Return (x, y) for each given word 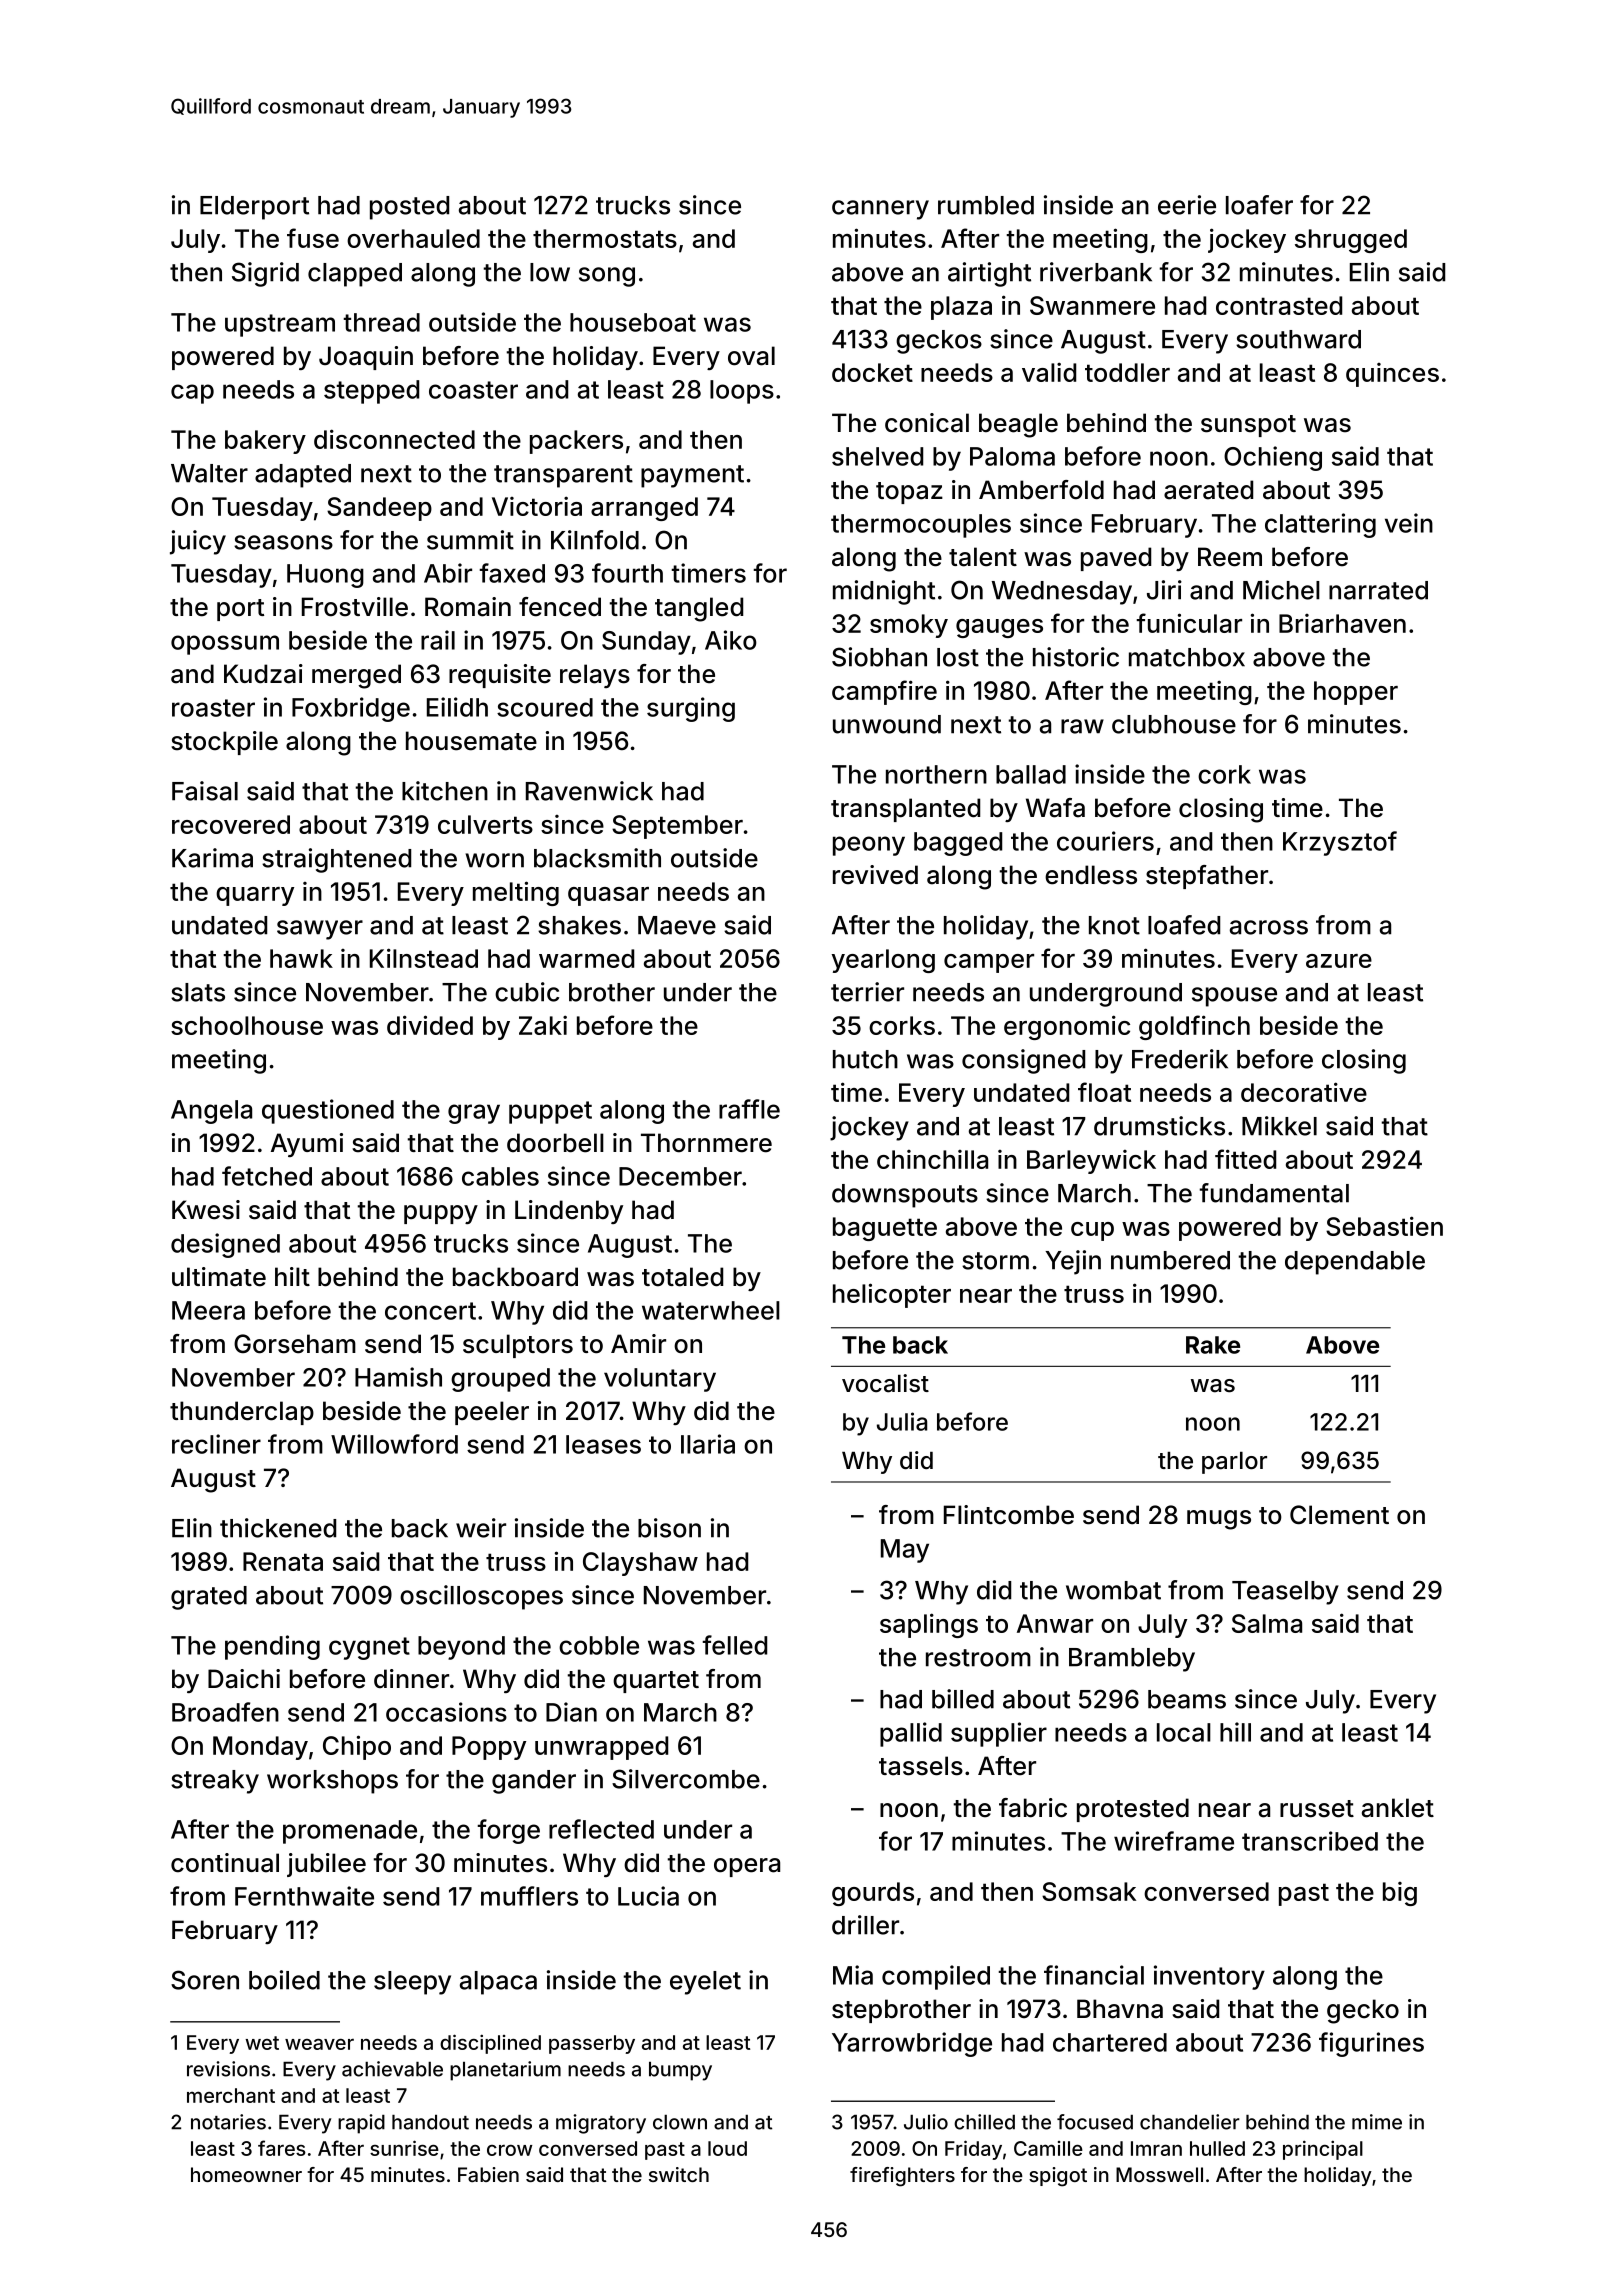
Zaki (543, 1025)
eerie (1187, 205)
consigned (1023, 1061)
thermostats (605, 238)
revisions (228, 2069)
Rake (1213, 1345)
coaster (473, 390)
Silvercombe (686, 1779)
